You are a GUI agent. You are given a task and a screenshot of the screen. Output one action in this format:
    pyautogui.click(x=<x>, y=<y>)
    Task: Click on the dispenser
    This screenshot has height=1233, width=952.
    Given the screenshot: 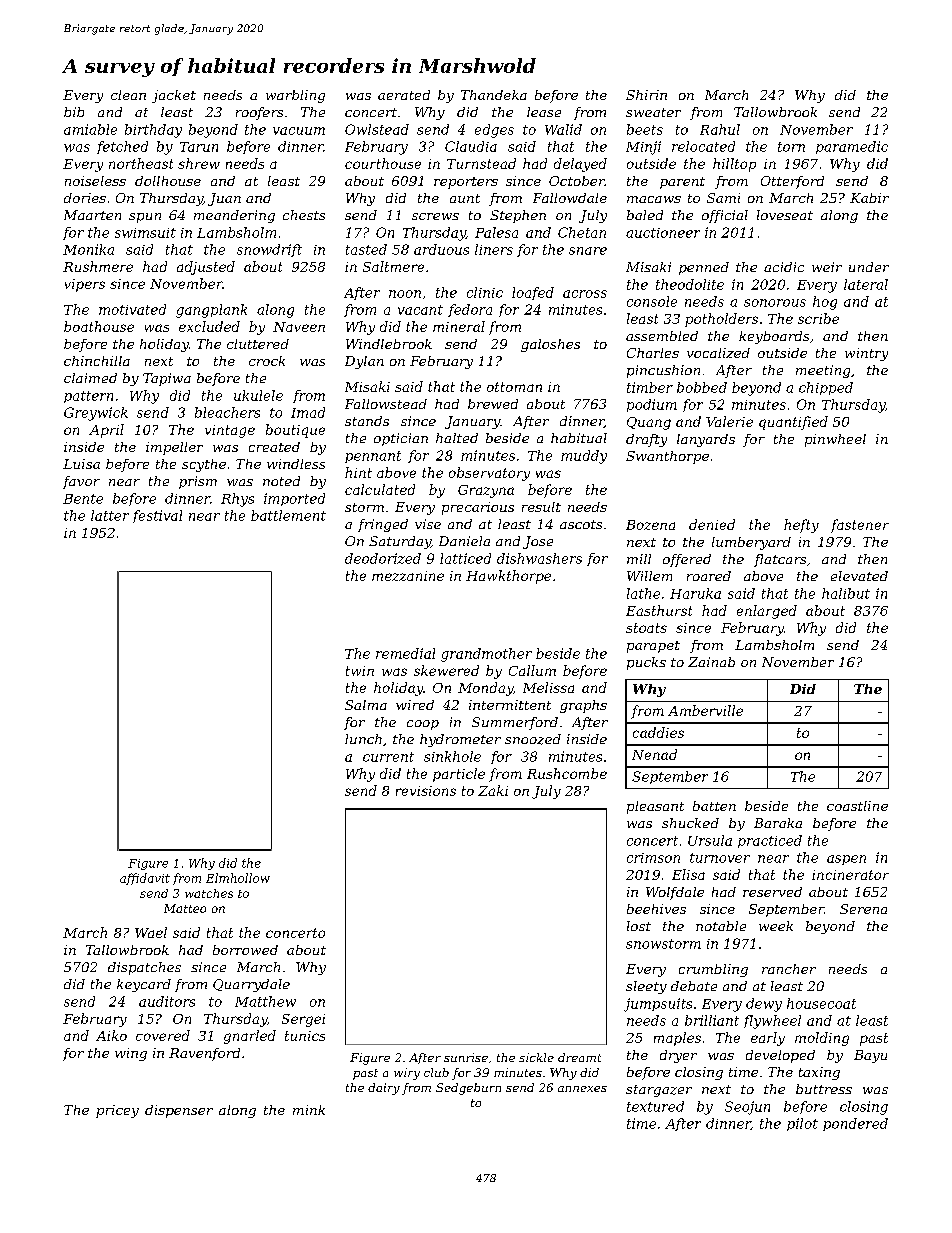 What is the action you would take?
    pyautogui.click(x=179, y=1111)
